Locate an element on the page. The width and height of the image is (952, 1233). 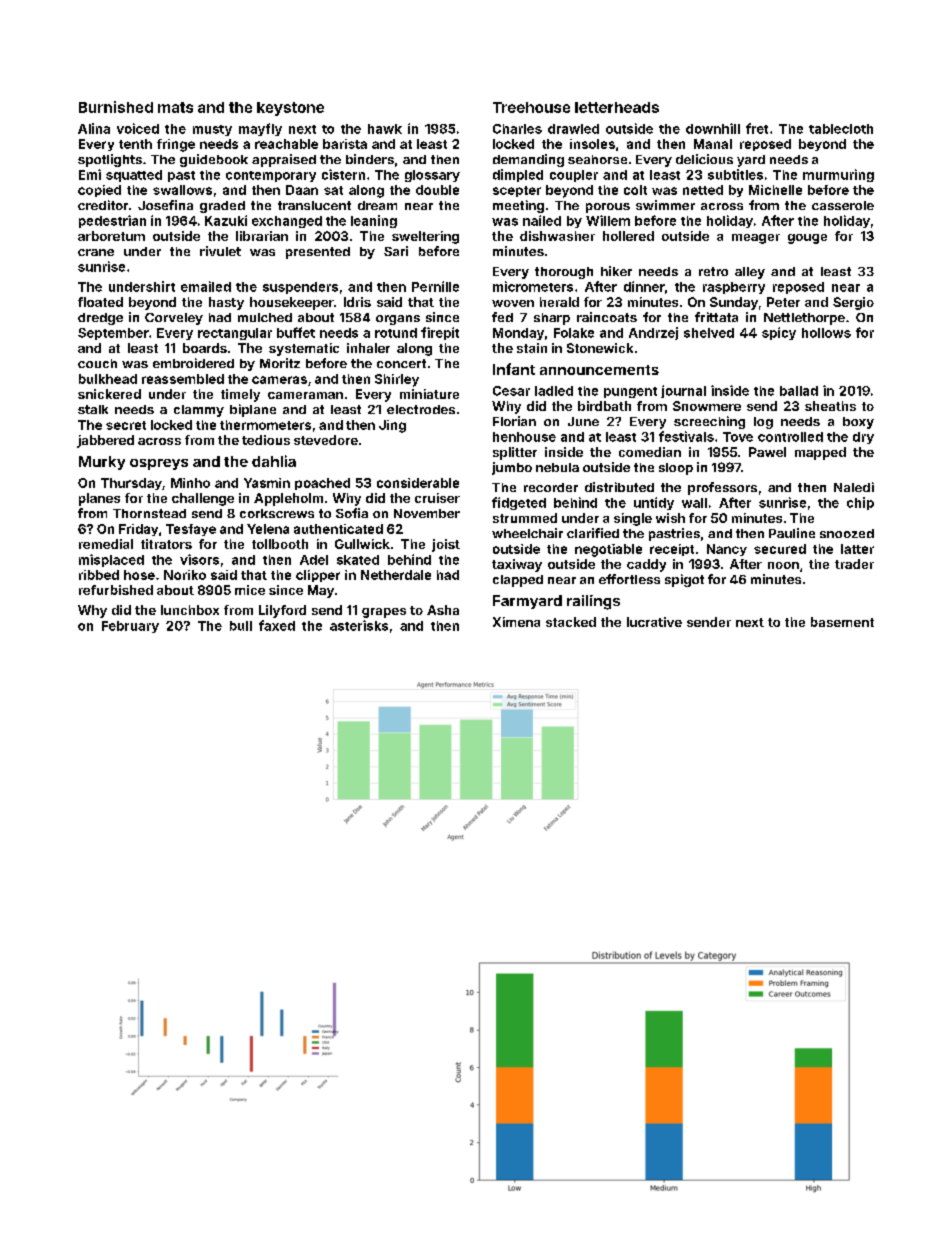
graded is located at coordinates (222, 207).
